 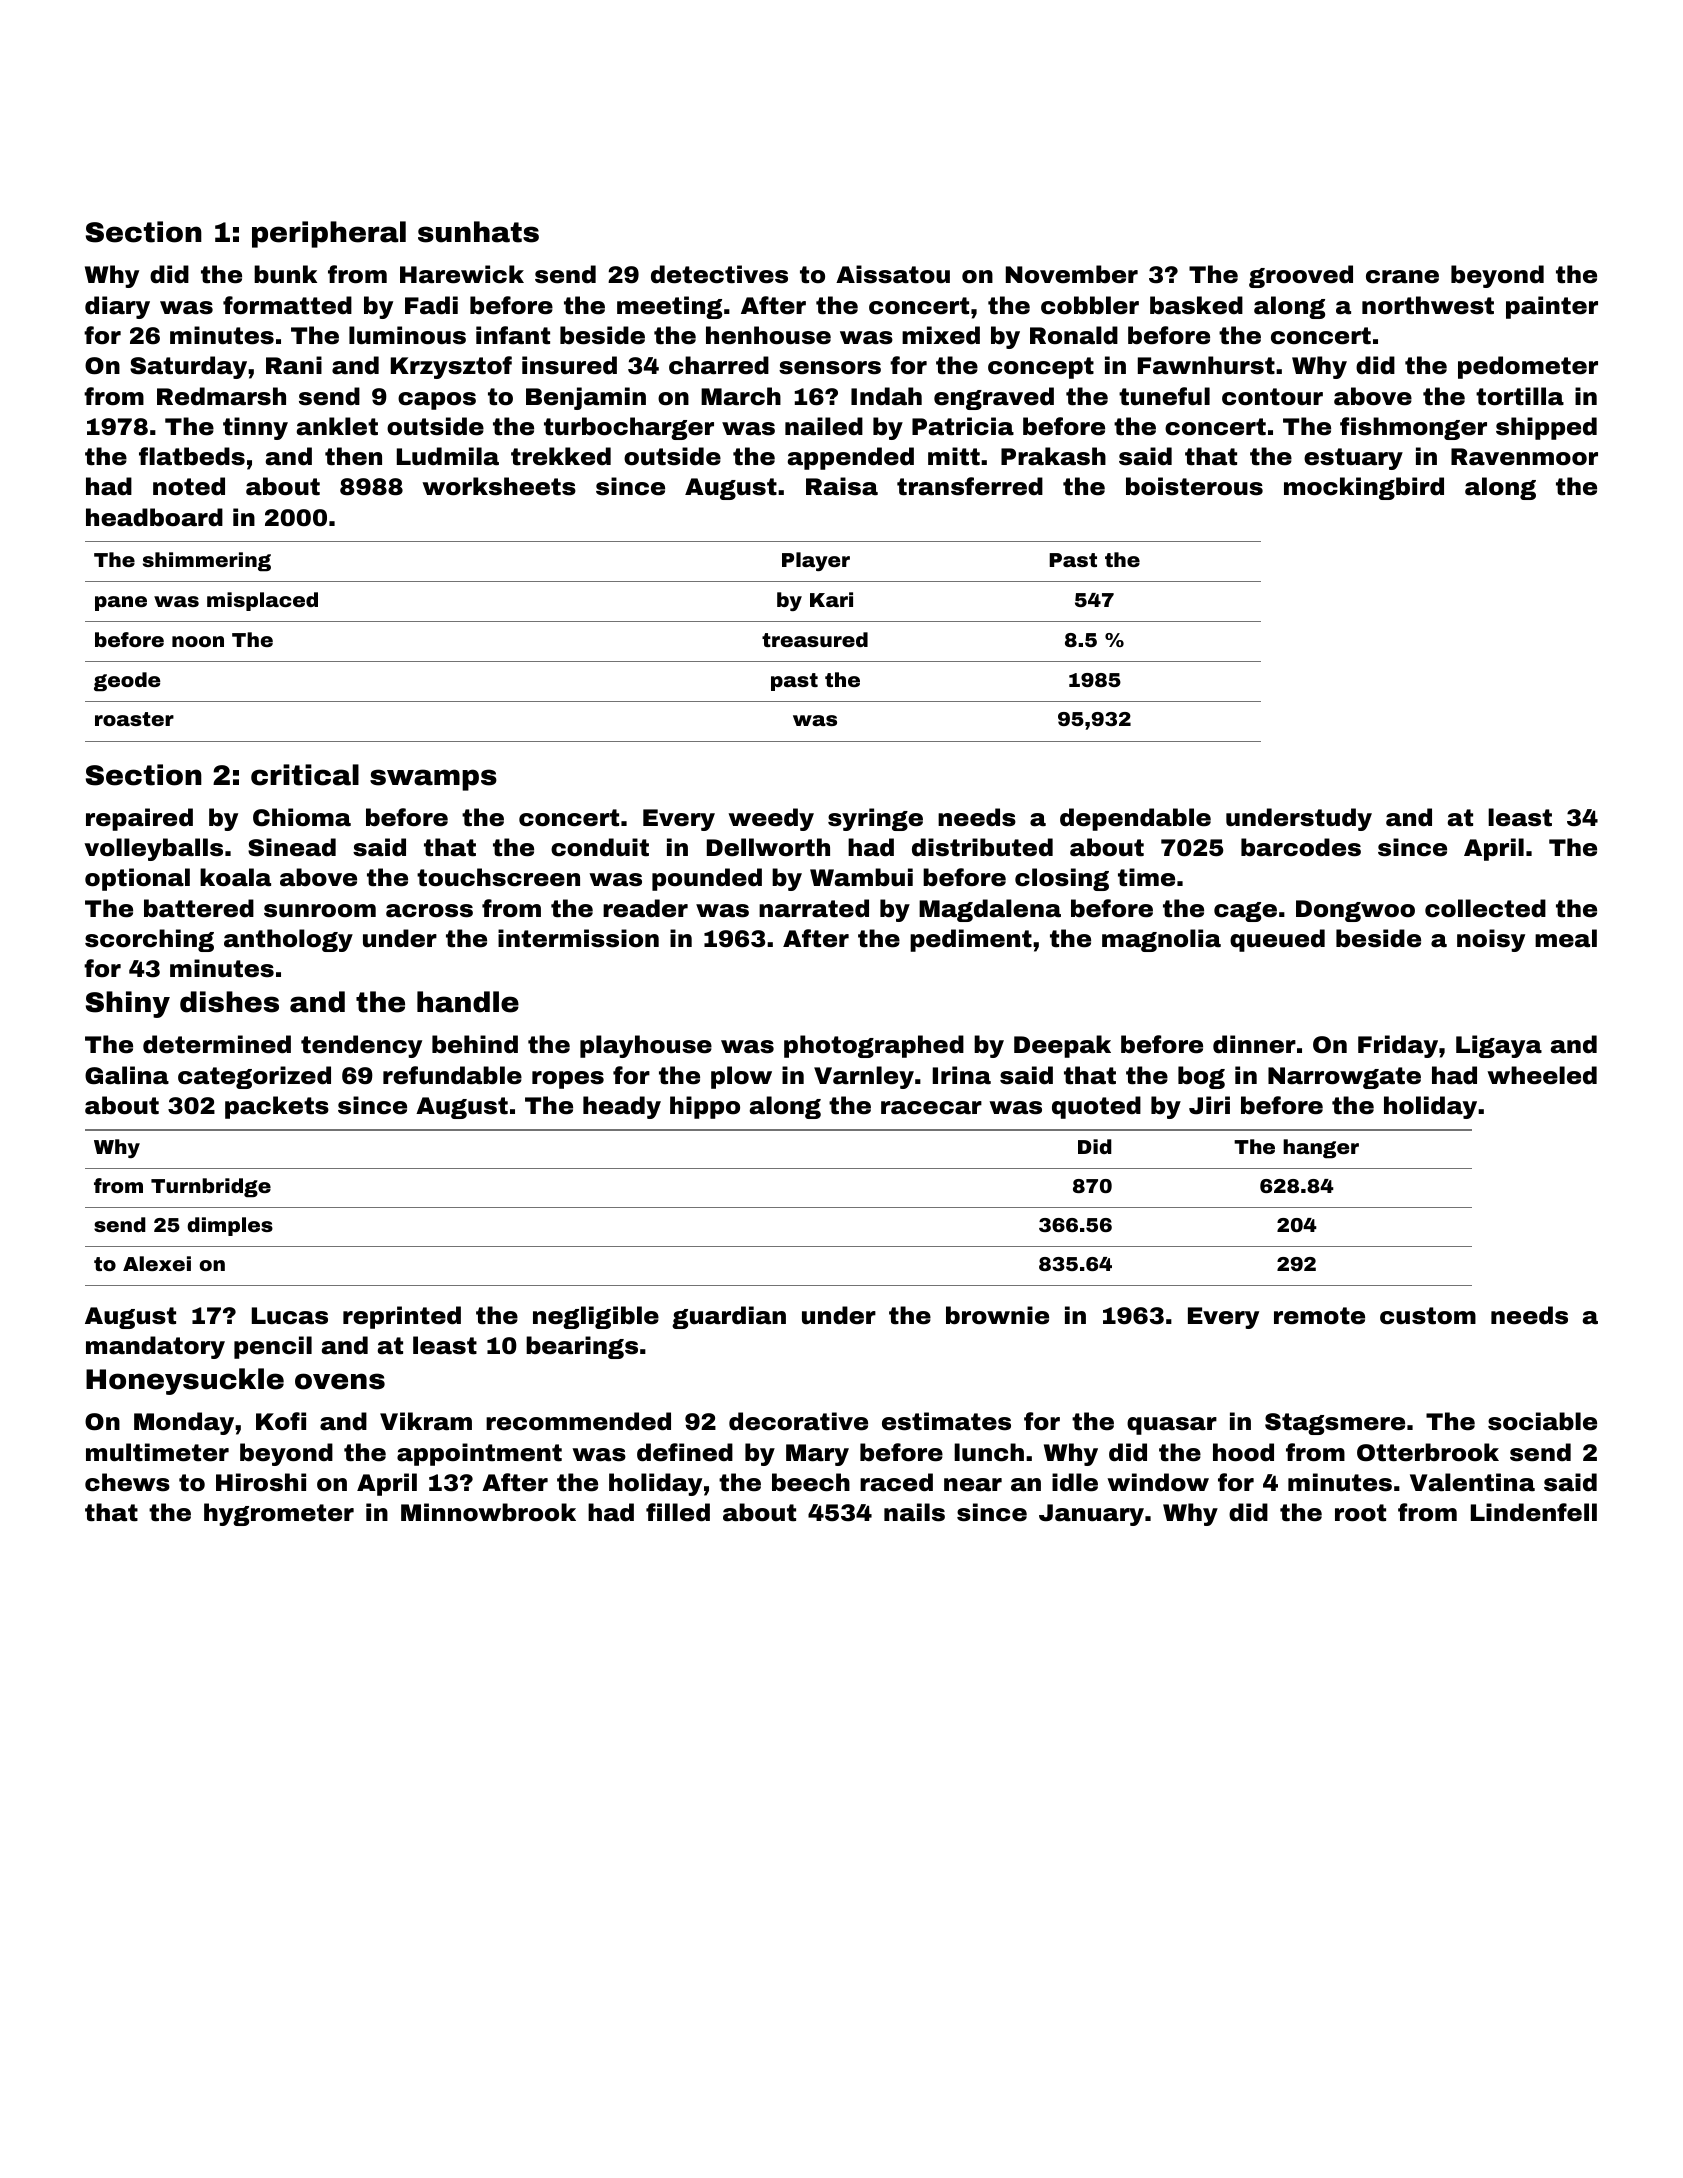 What do you see at coordinates (1499, 1046) in the screenshot?
I see `Ligaya` at bounding box center [1499, 1046].
